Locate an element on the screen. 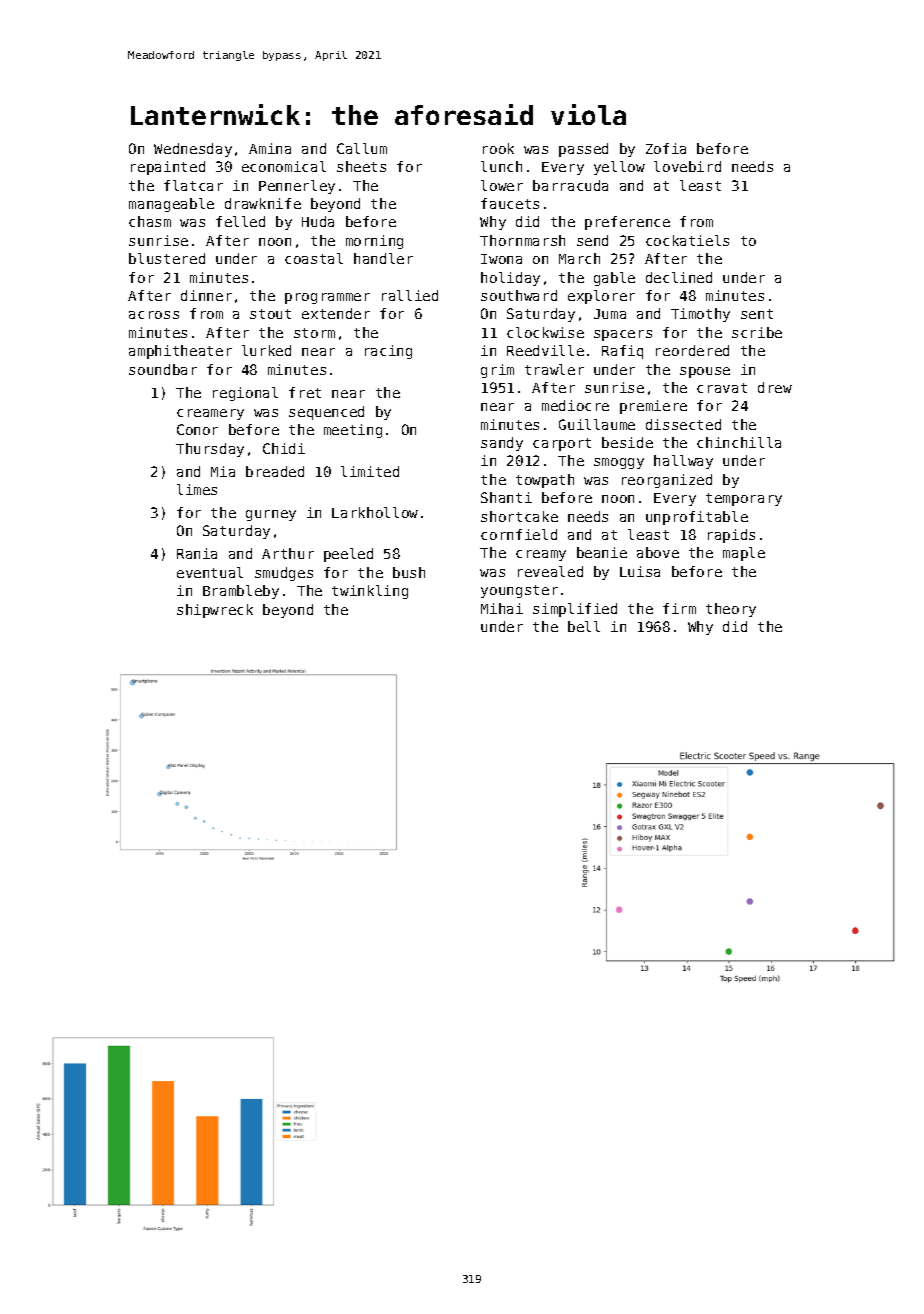 The width and height of the screenshot is (924, 1314). shipwreck is located at coordinates (215, 611).
